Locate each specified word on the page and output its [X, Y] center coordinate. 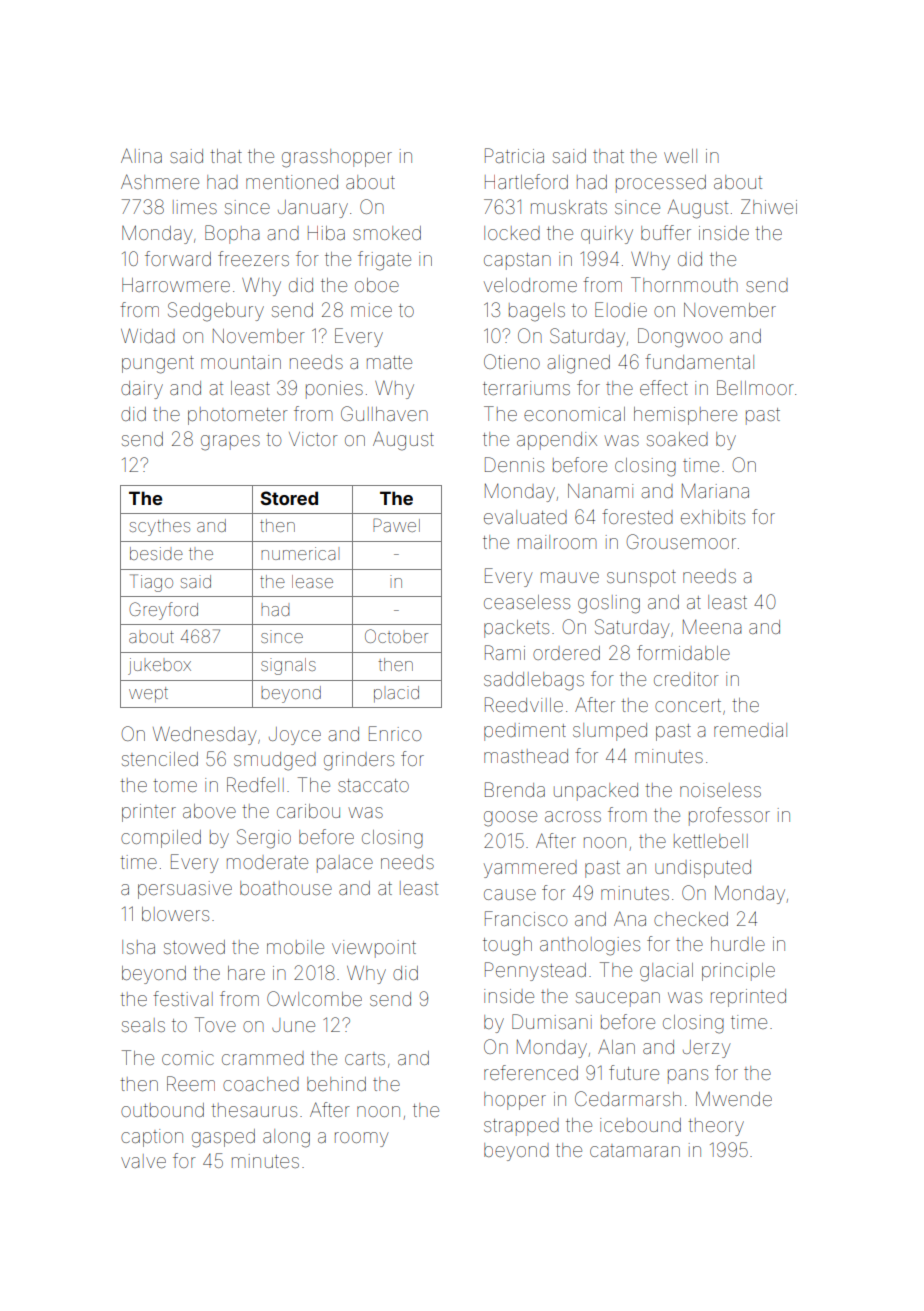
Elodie [621, 309]
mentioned [292, 182]
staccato [373, 785]
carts [365, 1058]
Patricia [514, 155]
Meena [712, 626]
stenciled [160, 759]
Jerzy [706, 1049]
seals [143, 1025]
